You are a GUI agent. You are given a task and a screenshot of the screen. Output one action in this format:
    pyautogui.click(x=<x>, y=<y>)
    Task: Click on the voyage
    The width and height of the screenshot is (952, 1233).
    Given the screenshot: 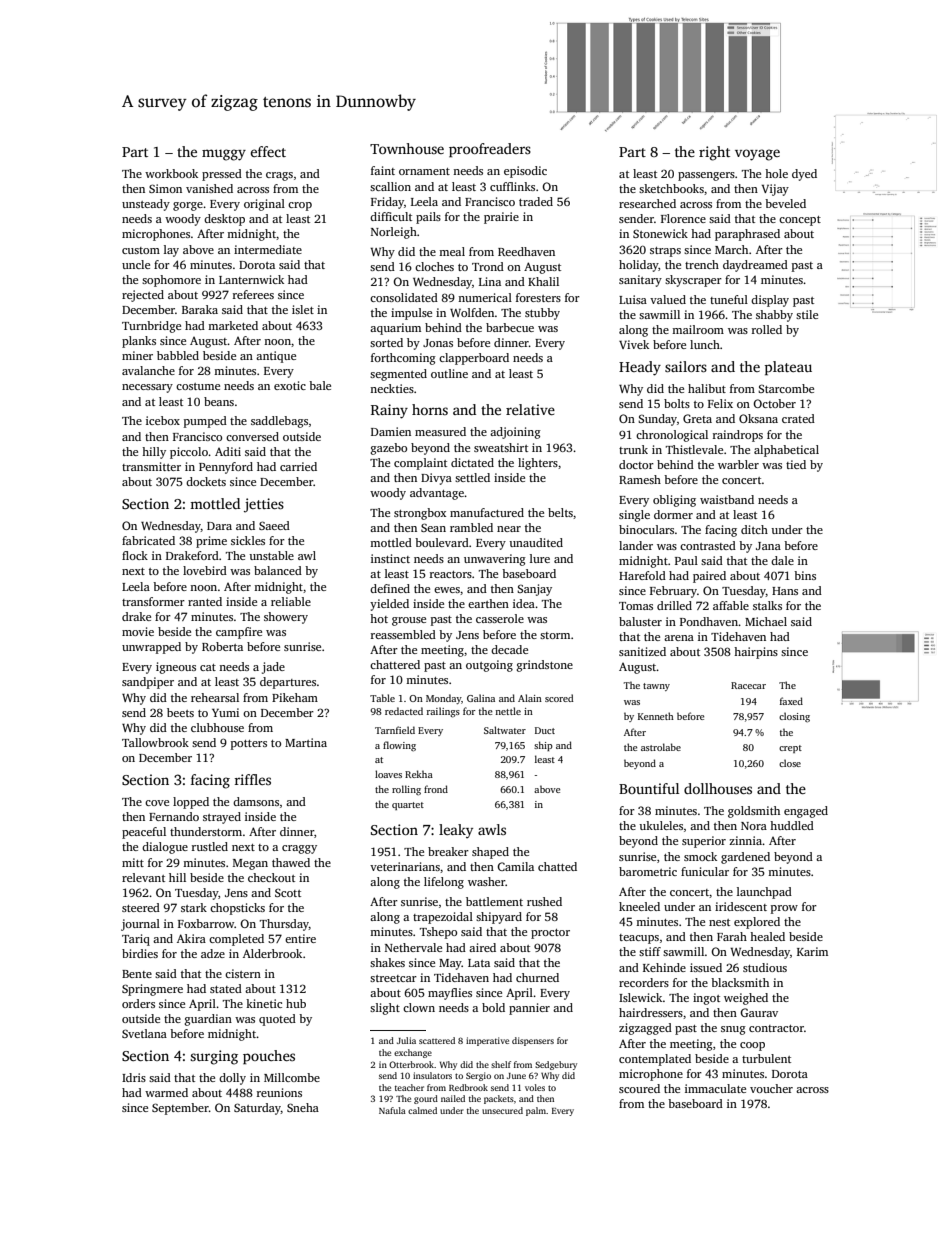 What is the action you would take?
    pyautogui.click(x=757, y=155)
